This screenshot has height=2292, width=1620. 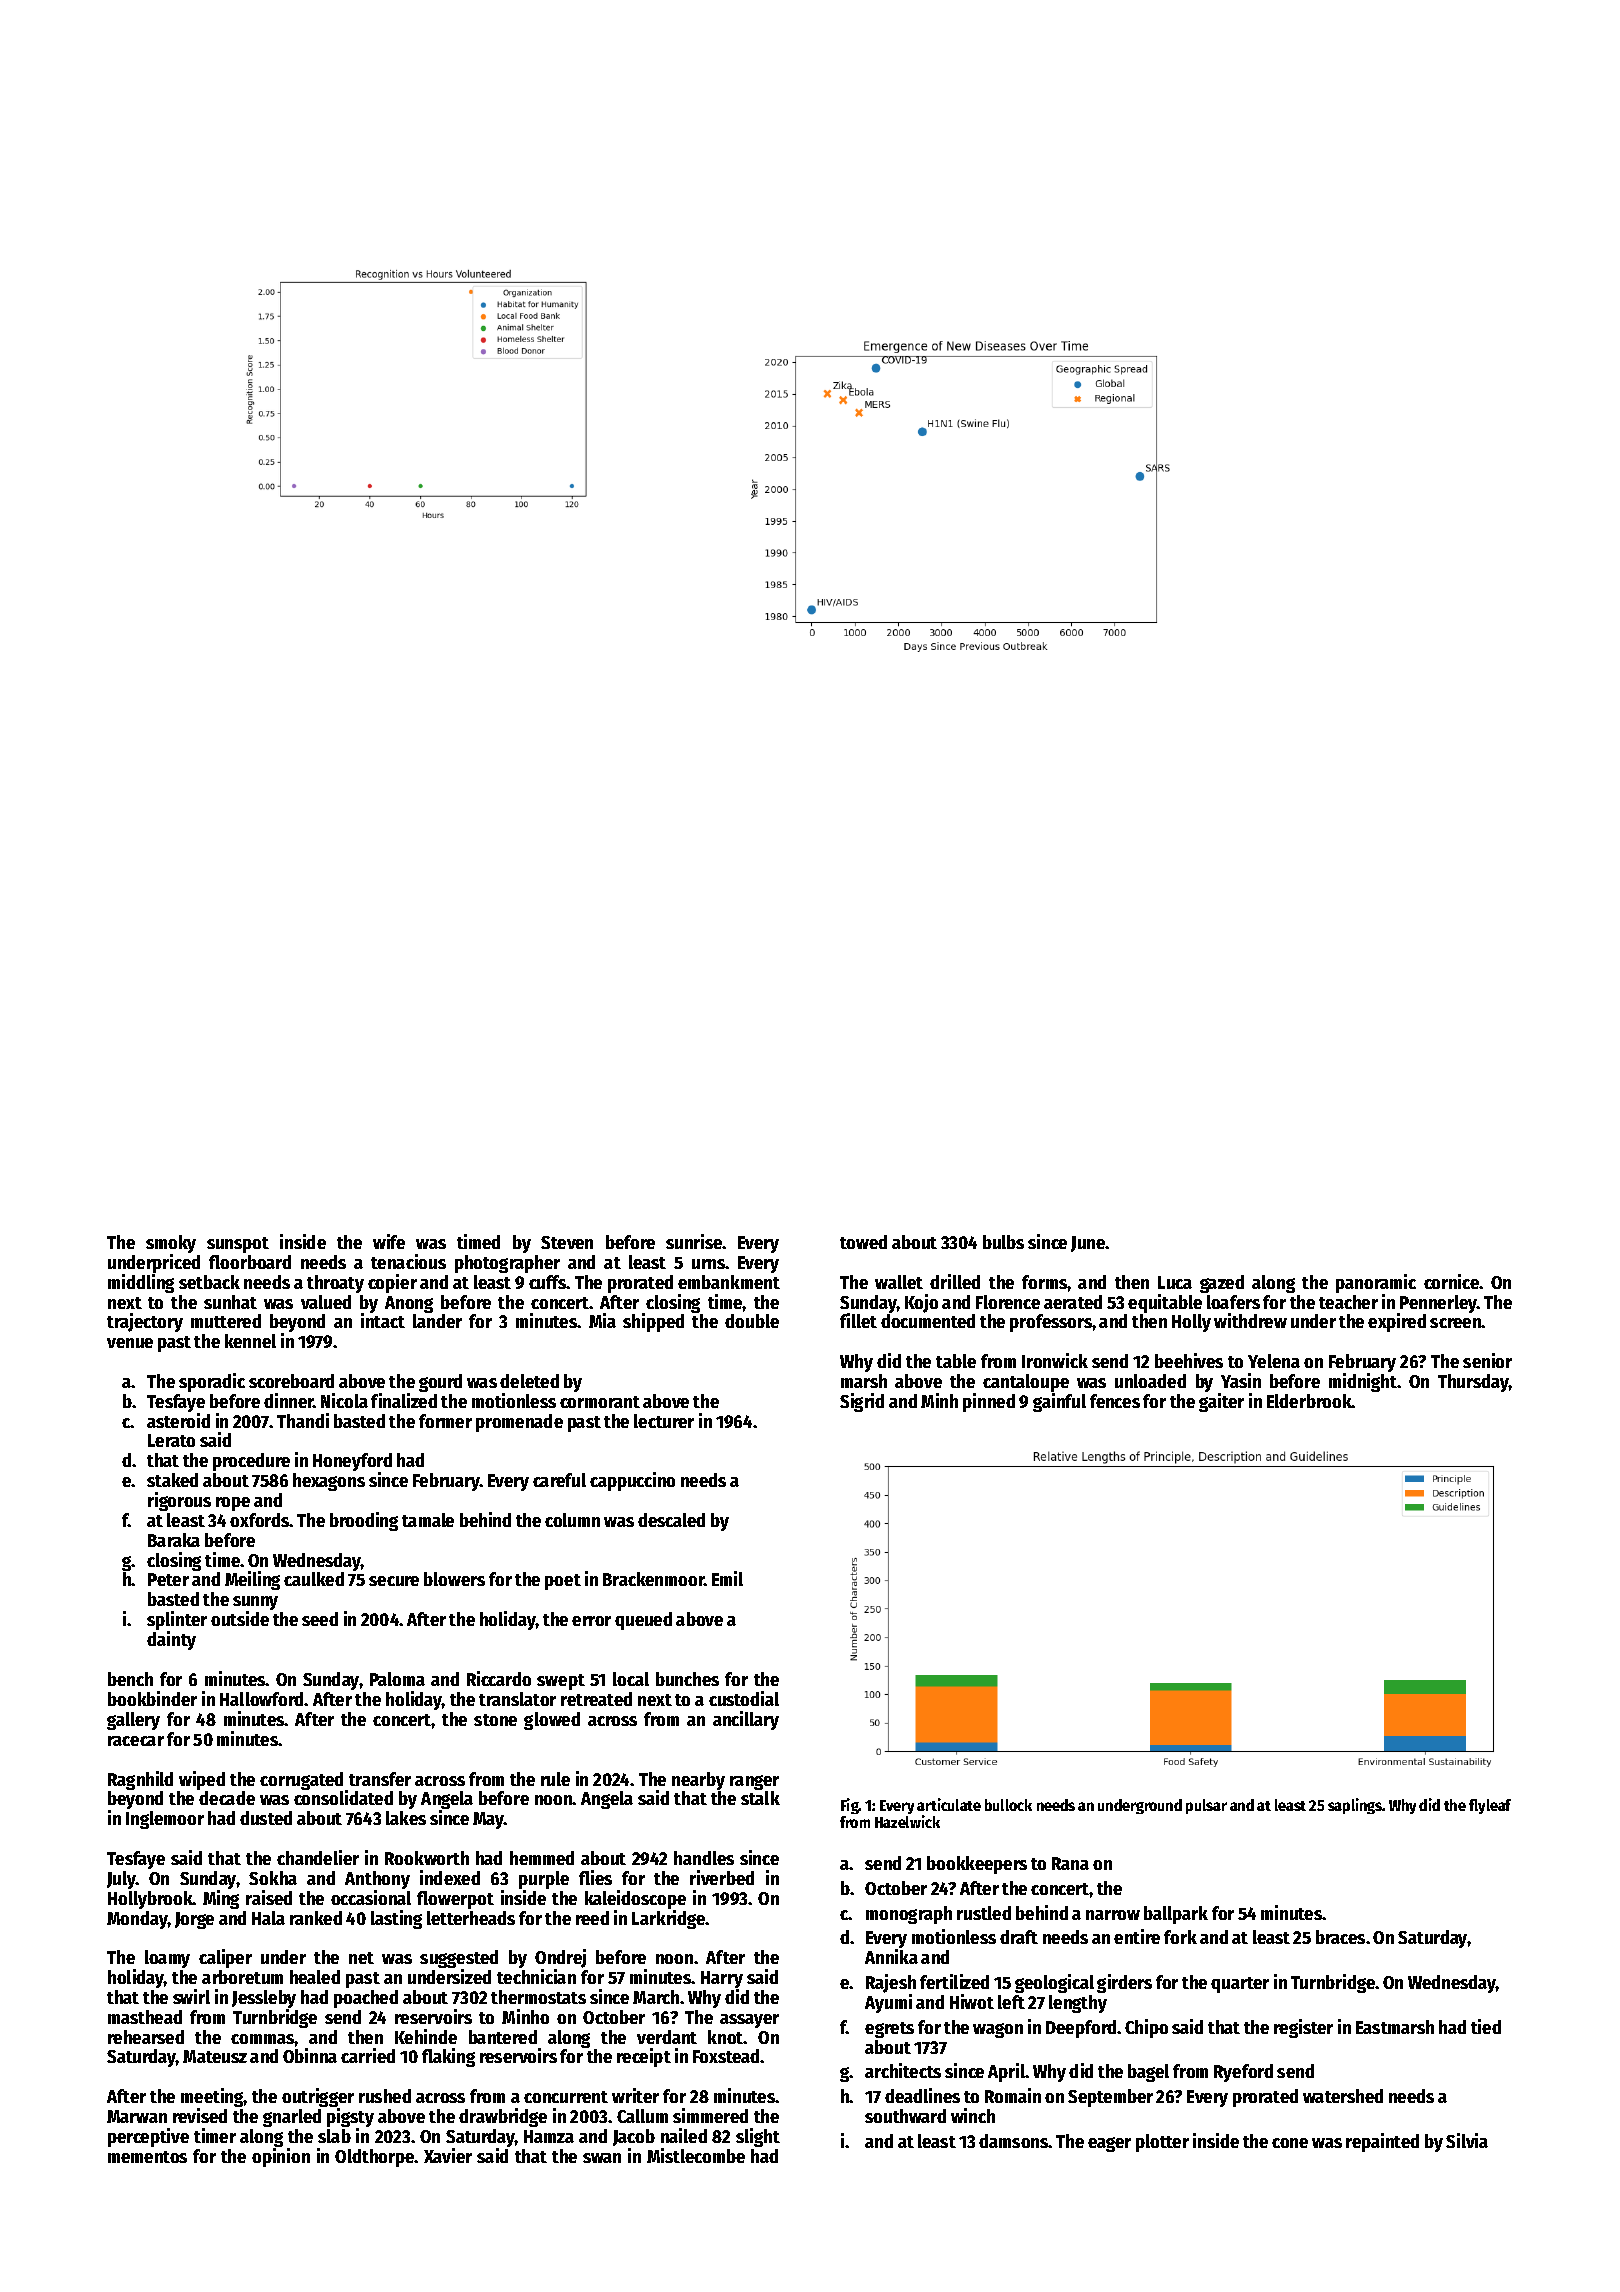 What do you see at coordinates (1382, 2142) in the screenshot?
I see `repainted` at bounding box center [1382, 2142].
